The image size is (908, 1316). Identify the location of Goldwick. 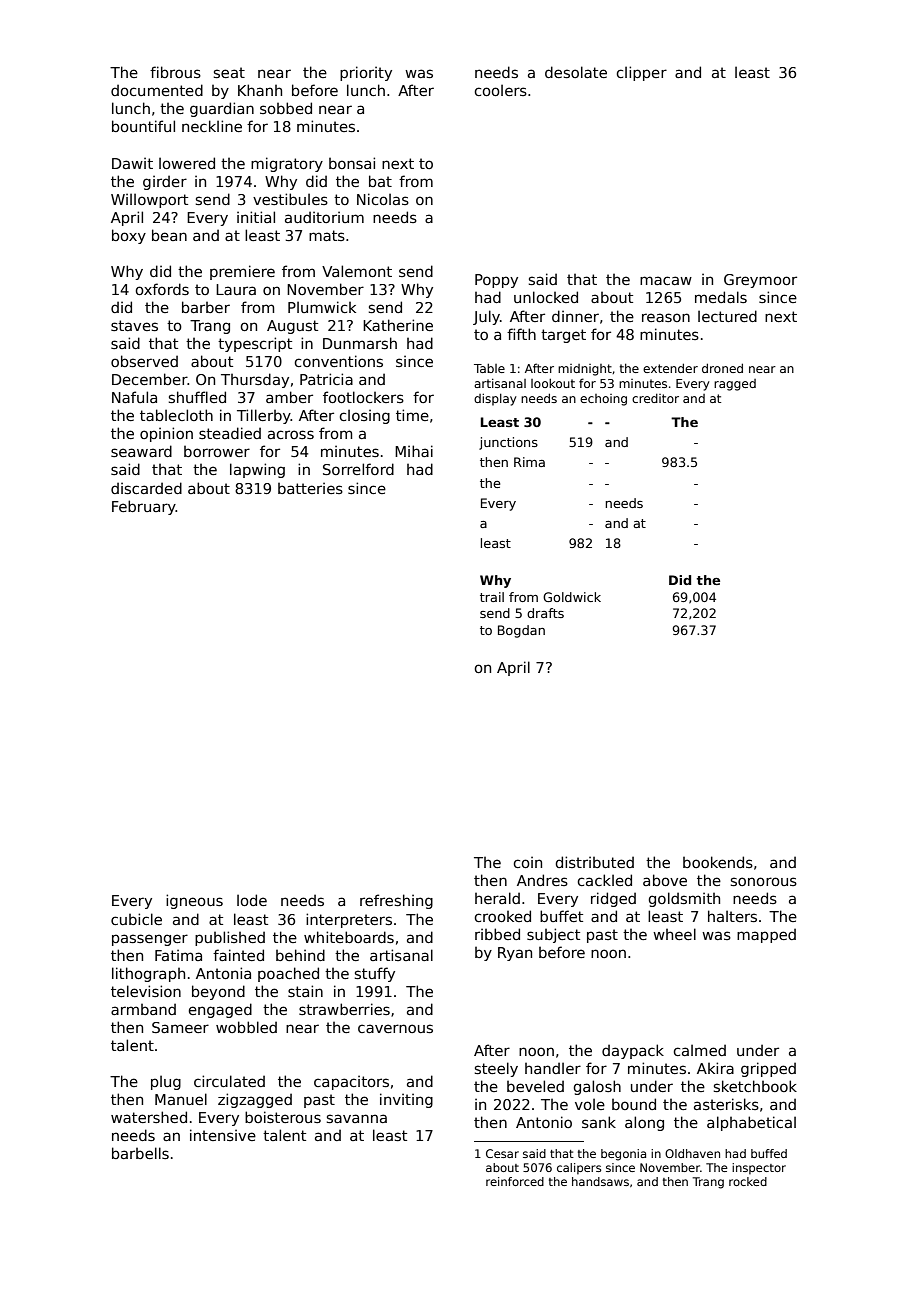
(572, 597).
